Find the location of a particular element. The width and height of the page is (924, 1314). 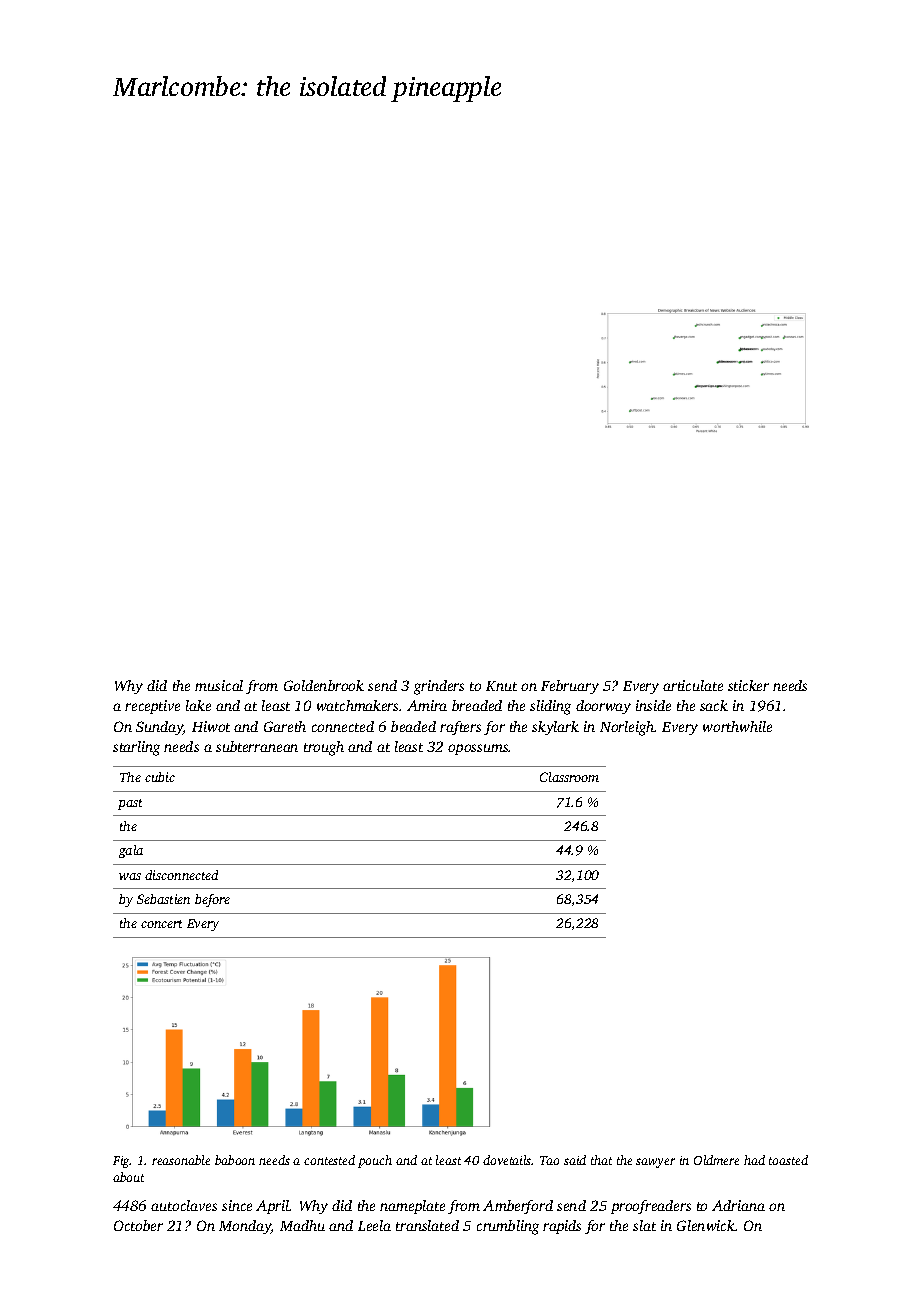

baboon is located at coordinates (235, 1160).
